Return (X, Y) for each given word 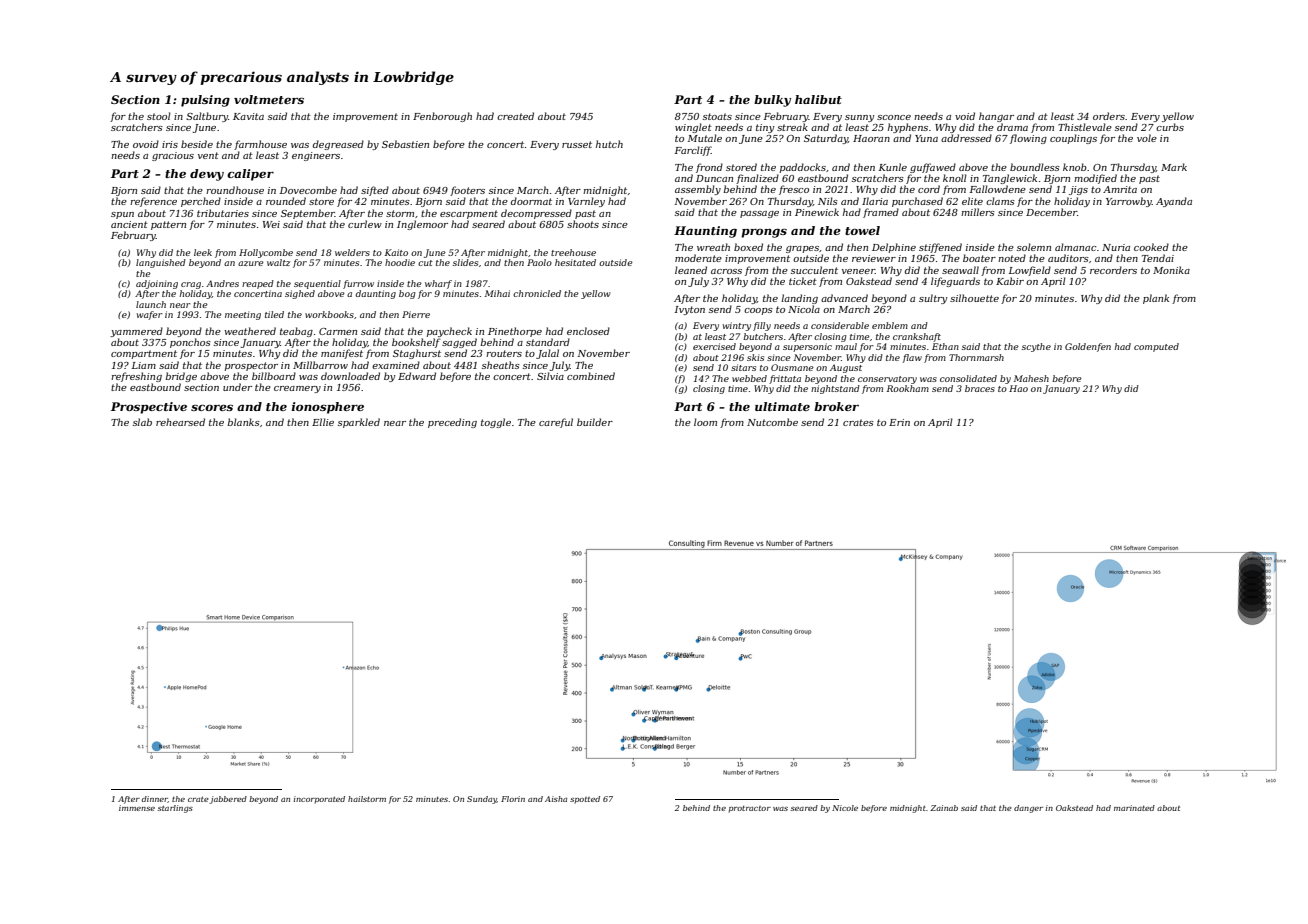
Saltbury (207, 117)
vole (1147, 138)
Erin (899, 422)
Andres (222, 283)
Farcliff (693, 151)
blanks (244, 422)
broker (836, 406)
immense (137, 808)
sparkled (359, 423)
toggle (496, 423)
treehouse (573, 252)
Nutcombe (772, 422)
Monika (1171, 270)
